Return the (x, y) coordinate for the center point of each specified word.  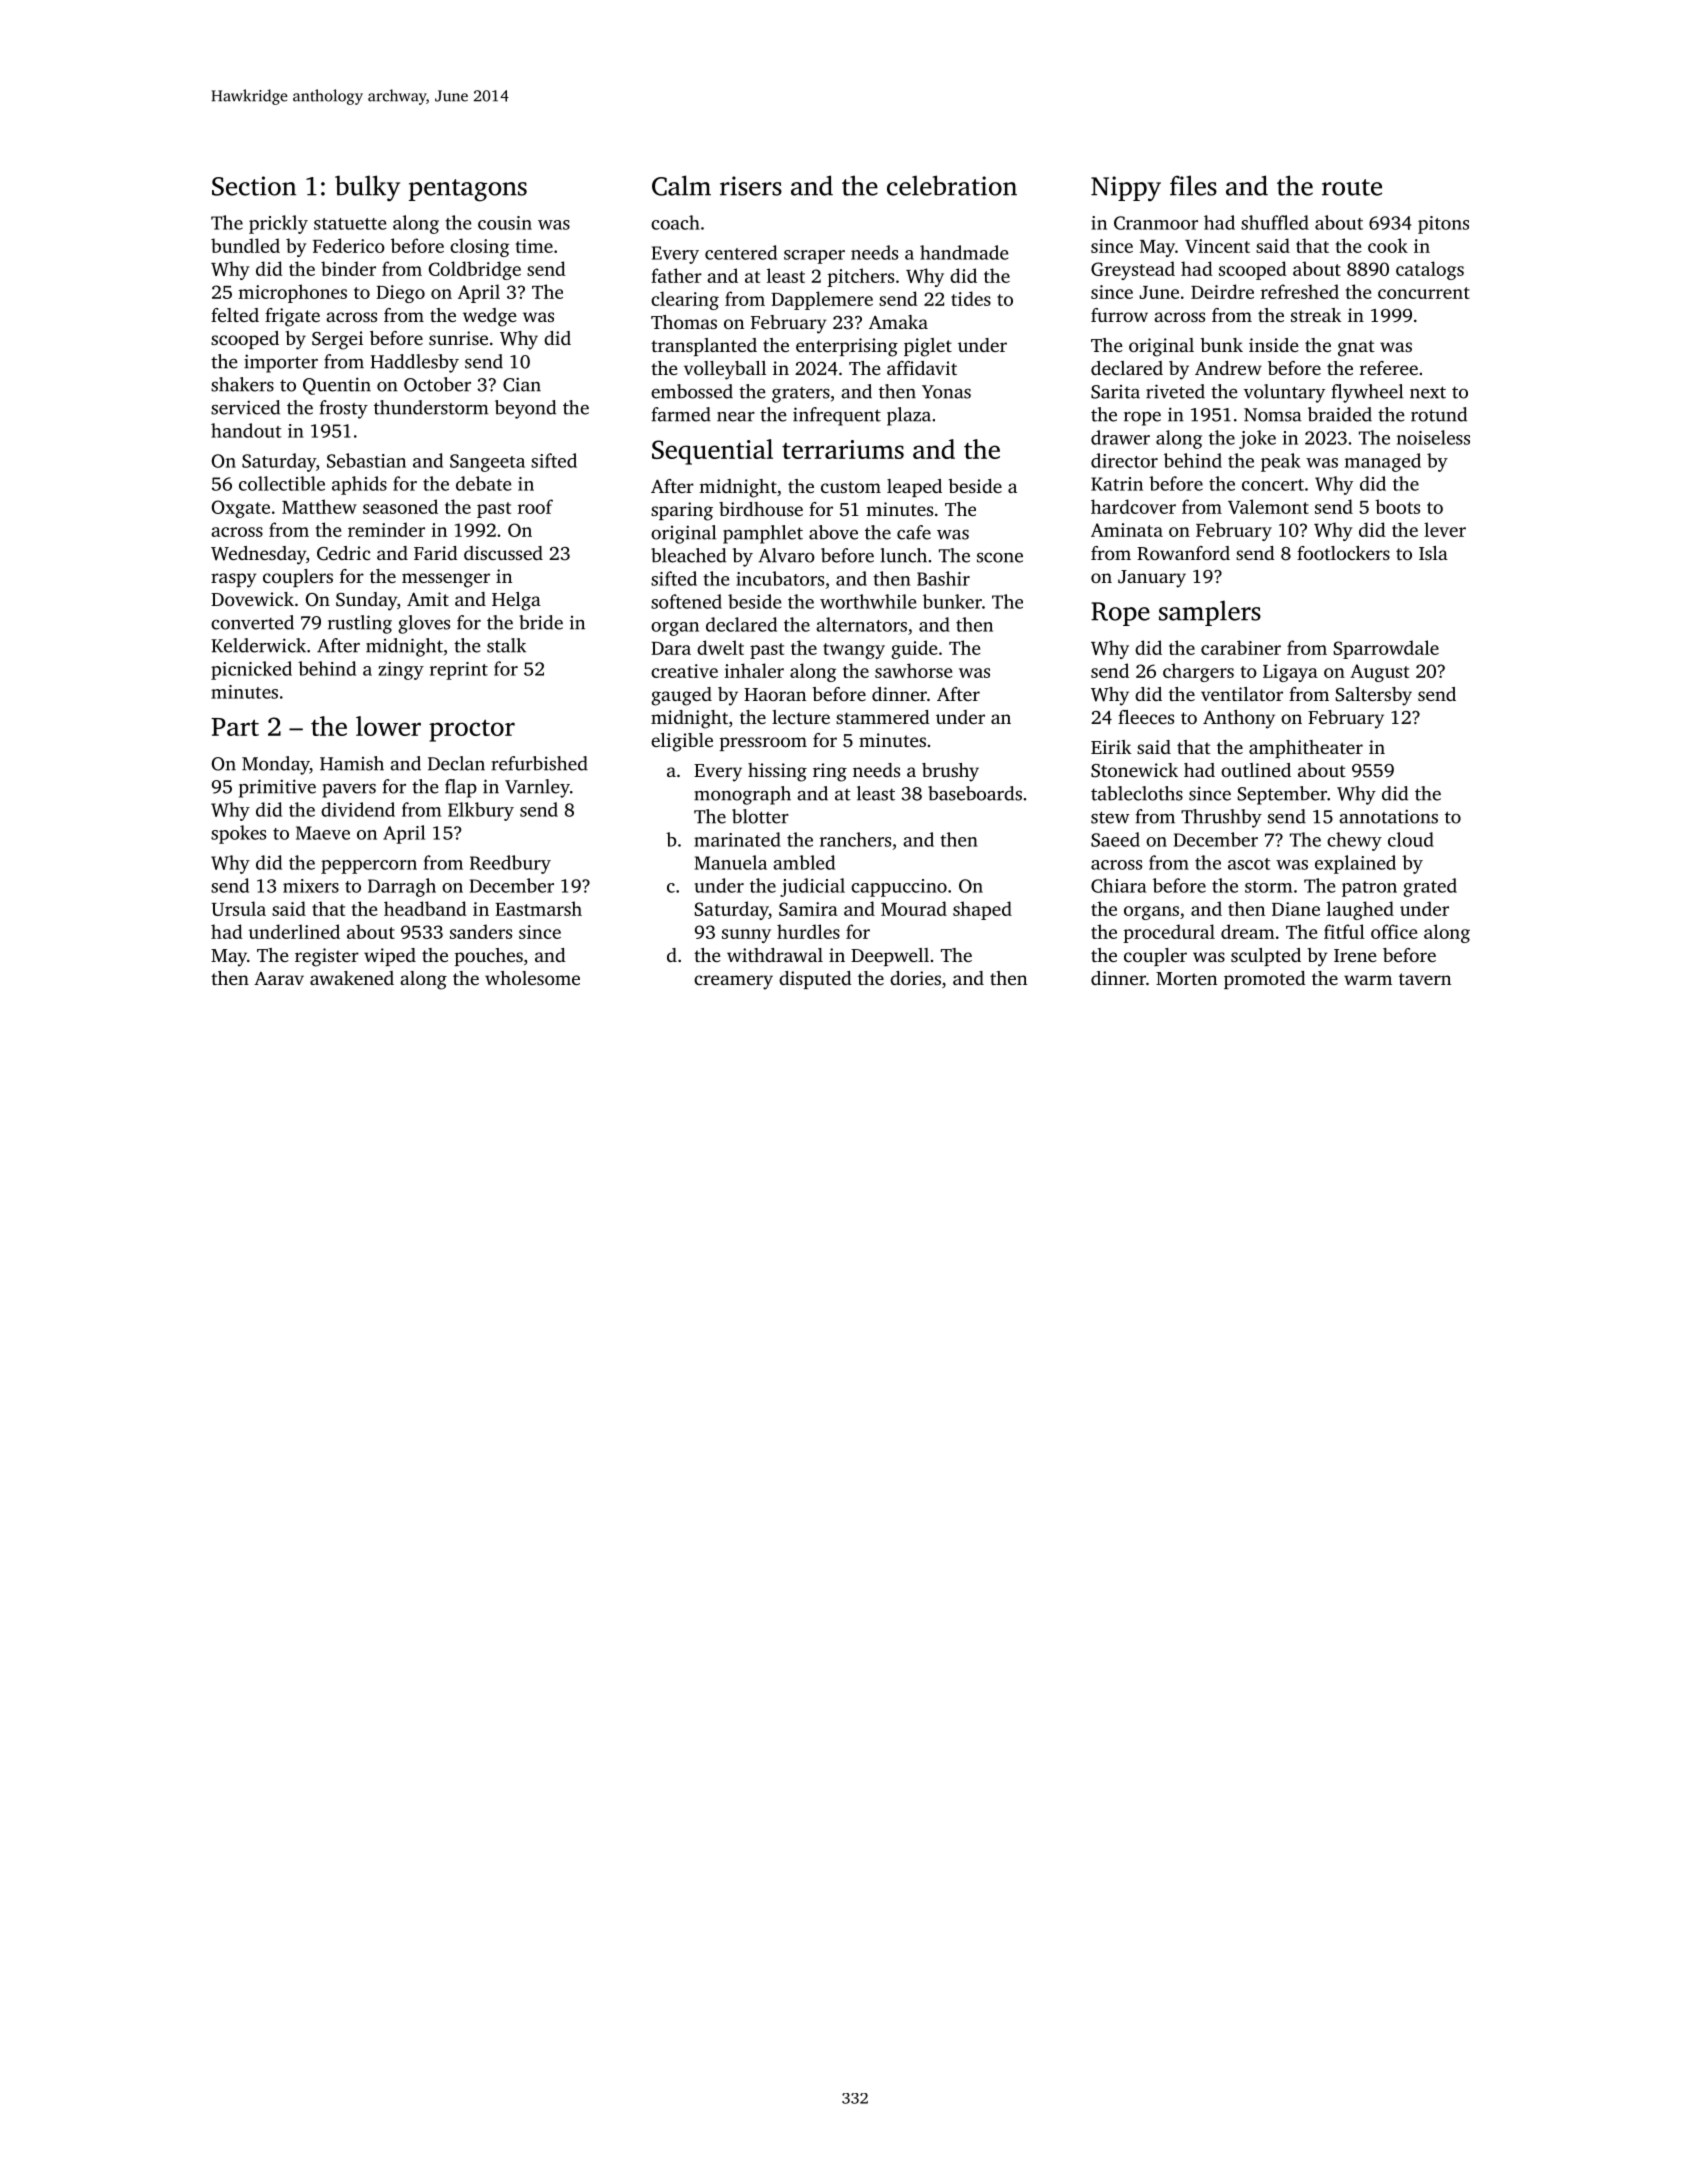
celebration (952, 185)
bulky (367, 188)
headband (425, 908)
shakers (242, 384)
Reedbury (510, 864)
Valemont (1268, 506)
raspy (234, 580)
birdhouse (761, 509)
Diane (1296, 909)
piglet (928, 347)
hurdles (808, 931)
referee (1389, 368)
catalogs (1430, 270)
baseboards (975, 793)
